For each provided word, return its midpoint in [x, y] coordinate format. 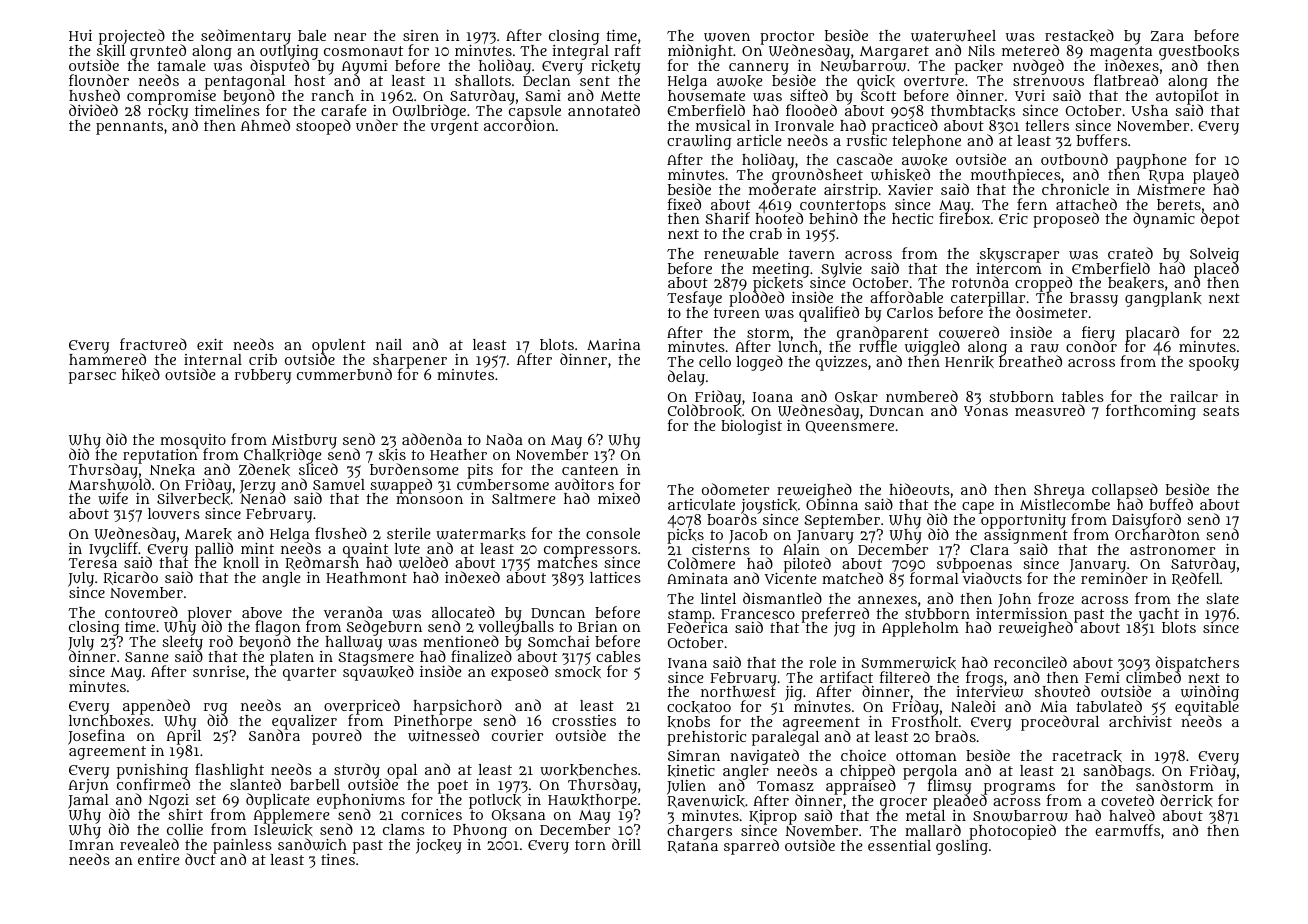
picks [685, 536]
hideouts [919, 489]
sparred [751, 847]
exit [210, 344]
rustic [867, 140]
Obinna [832, 504]
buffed [1171, 504]
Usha [1150, 110]
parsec [92, 378]
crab [766, 233]
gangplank [1163, 299]
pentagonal [245, 82]
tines [338, 859]
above [262, 612]
